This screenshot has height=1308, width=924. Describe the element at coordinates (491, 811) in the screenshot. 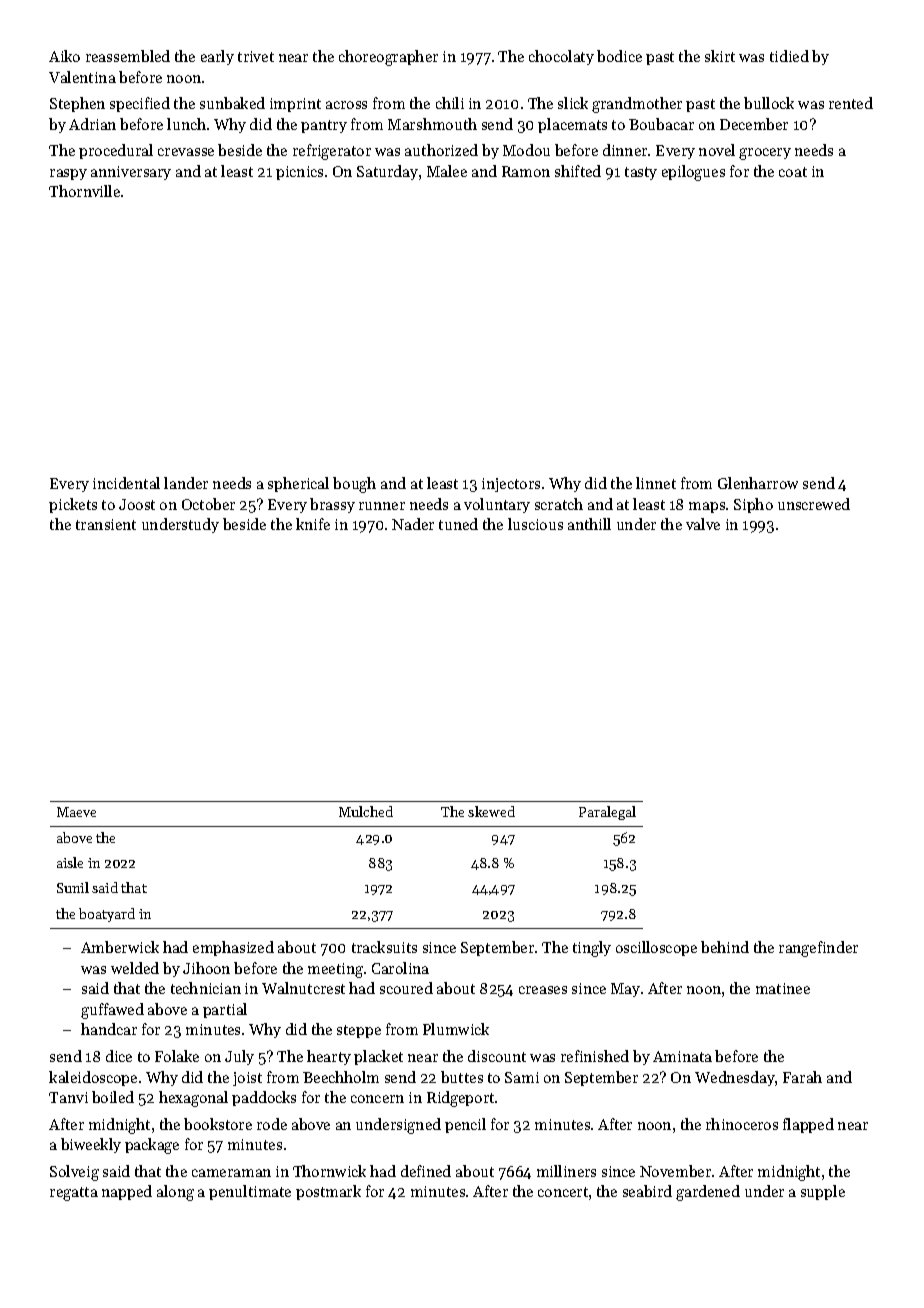

I see `skewed` at that location.
